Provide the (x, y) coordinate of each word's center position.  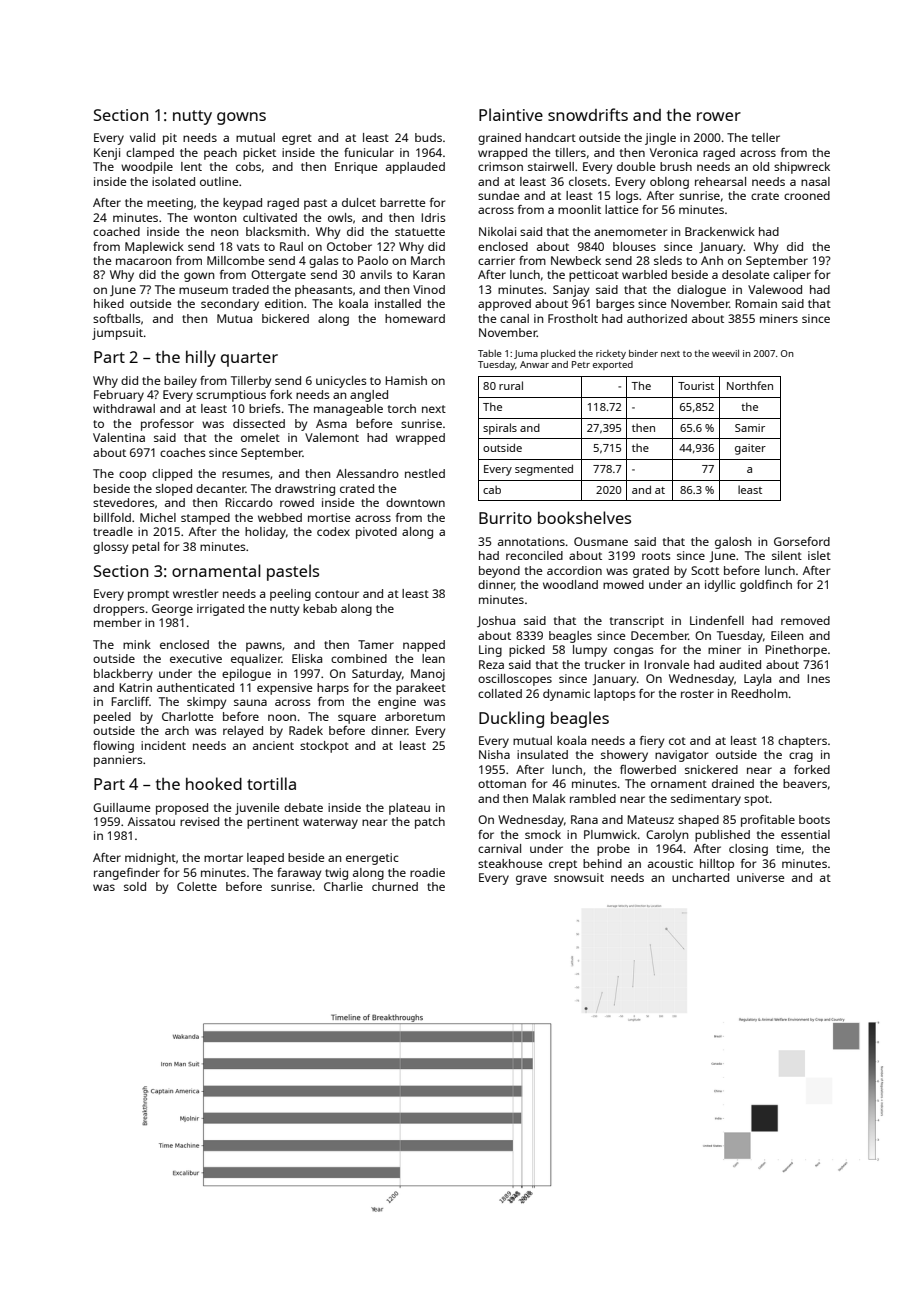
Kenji (107, 154)
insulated (542, 754)
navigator (681, 756)
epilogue (246, 675)
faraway (299, 874)
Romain (756, 303)
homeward (415, 318)
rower (719, 116)
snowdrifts (588, 114)
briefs (265, 408)
